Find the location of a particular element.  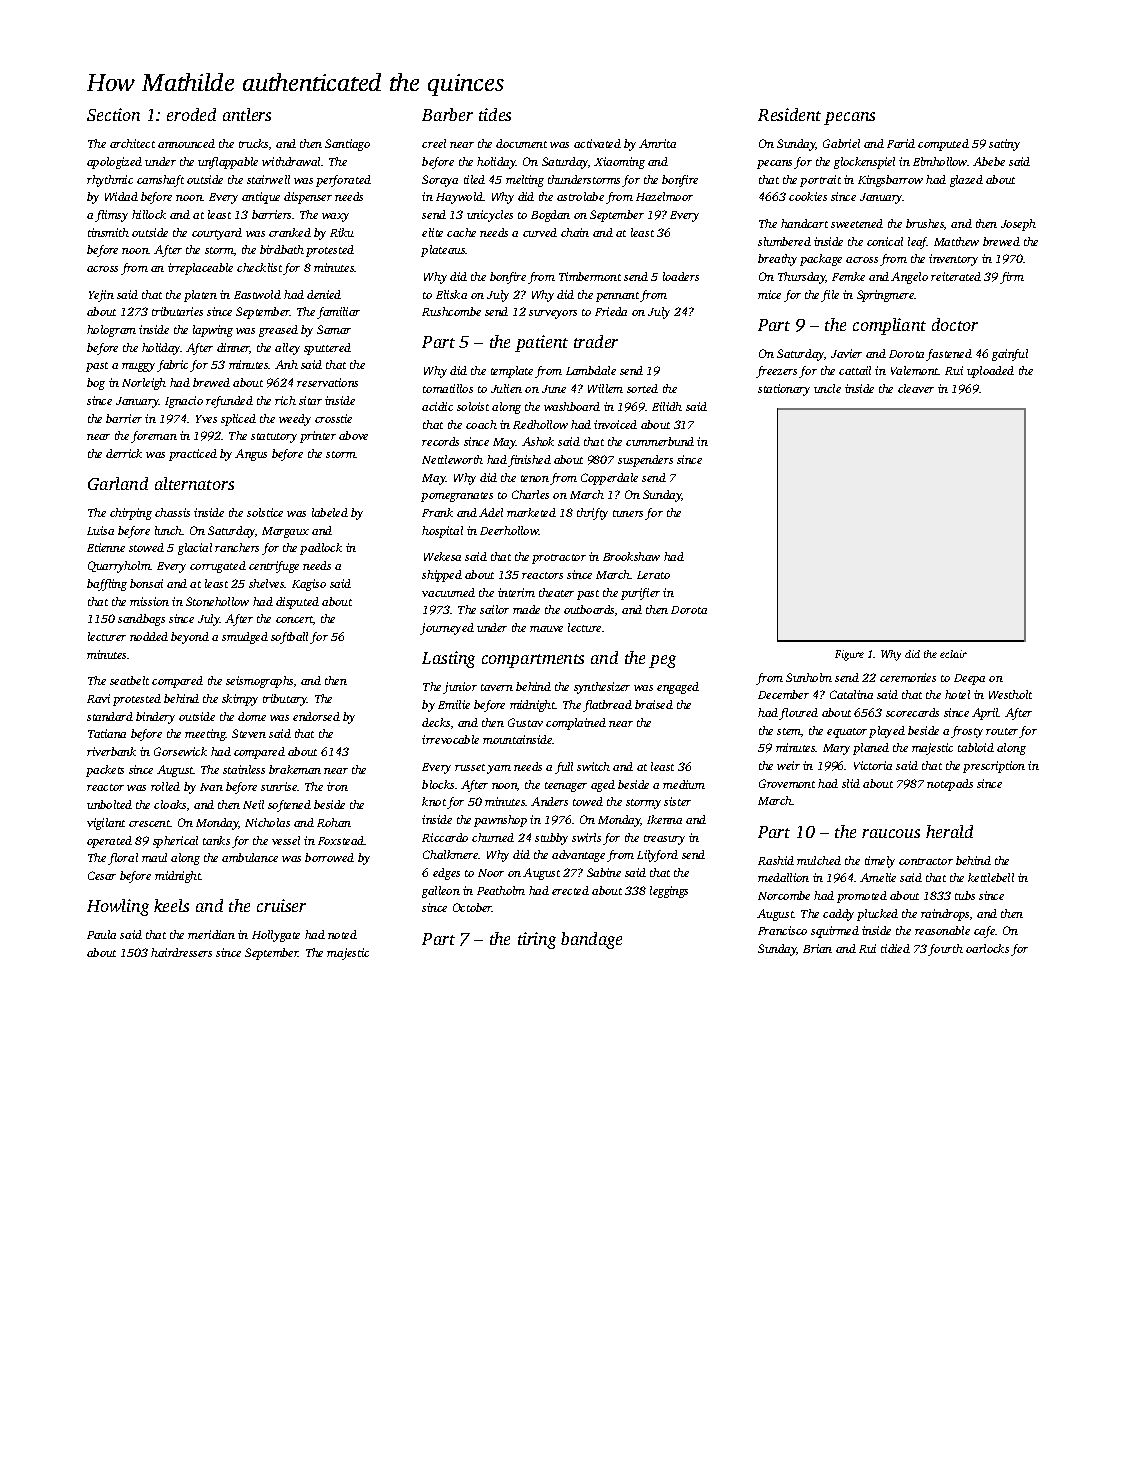

Farid is located at coordinates (901, 143).
